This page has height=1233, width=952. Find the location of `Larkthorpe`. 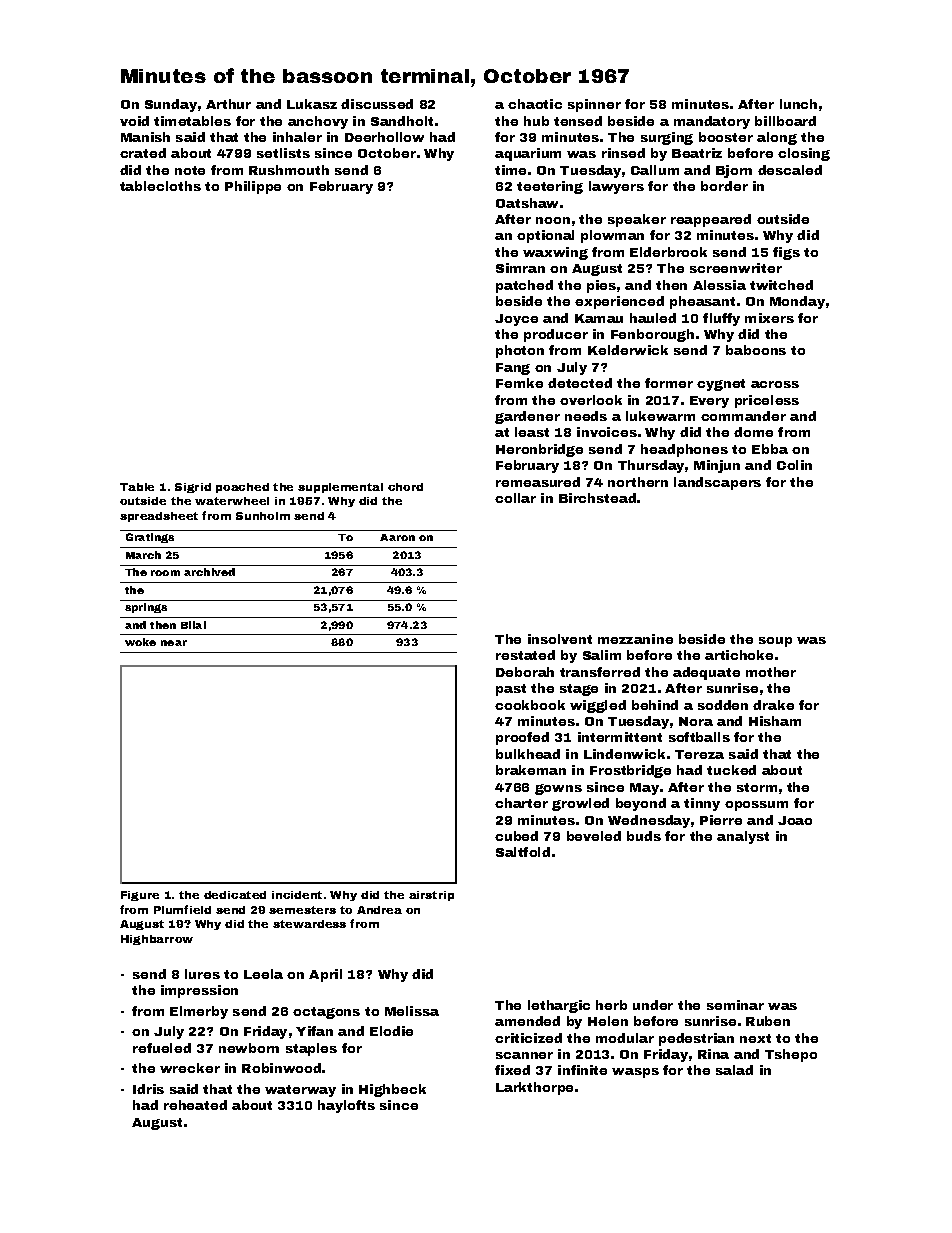

Larkthorpe is located at coordinates (534, 1088).
